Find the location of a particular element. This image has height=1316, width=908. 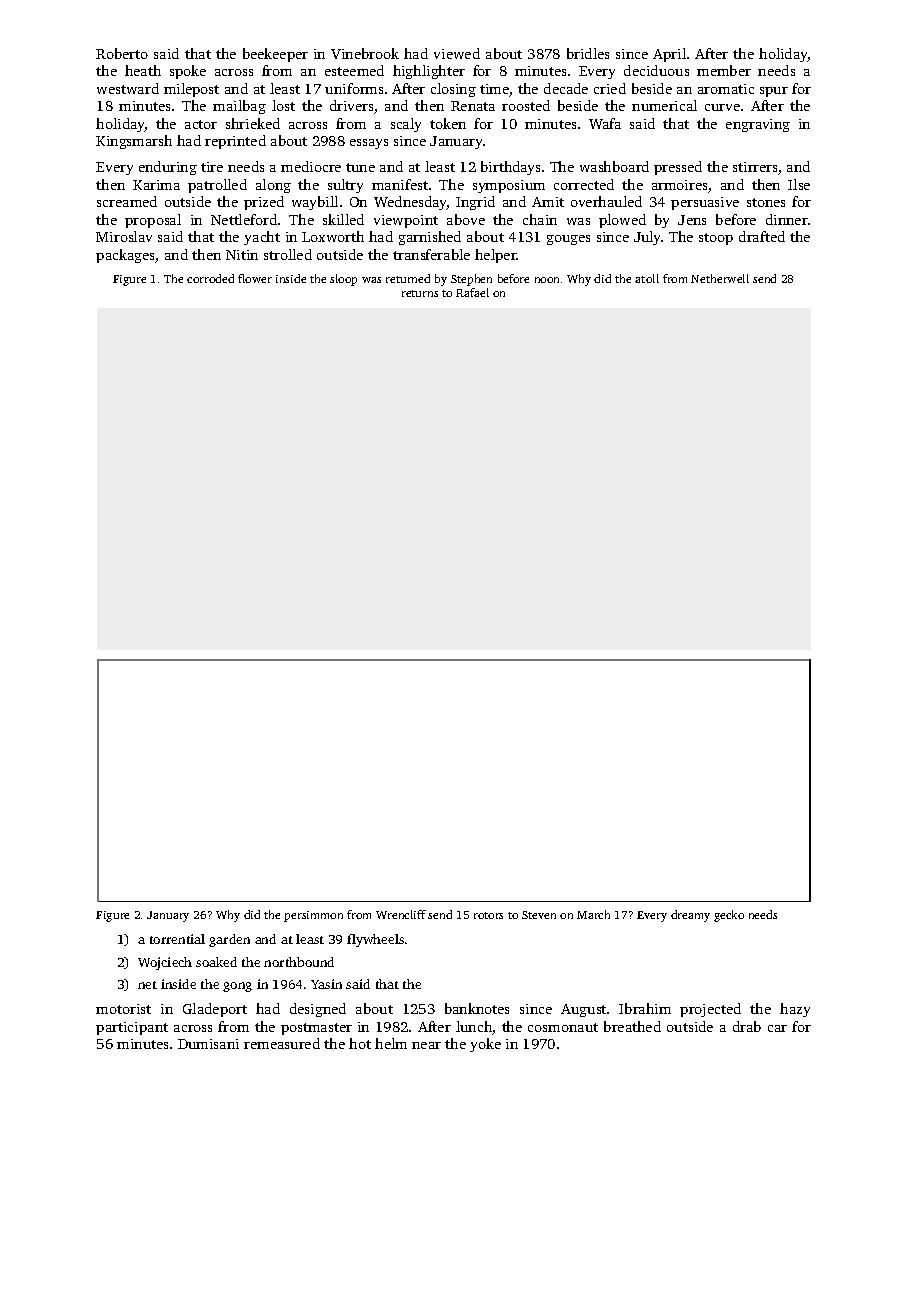

remeasured is located at coordinates (282, 1043).
